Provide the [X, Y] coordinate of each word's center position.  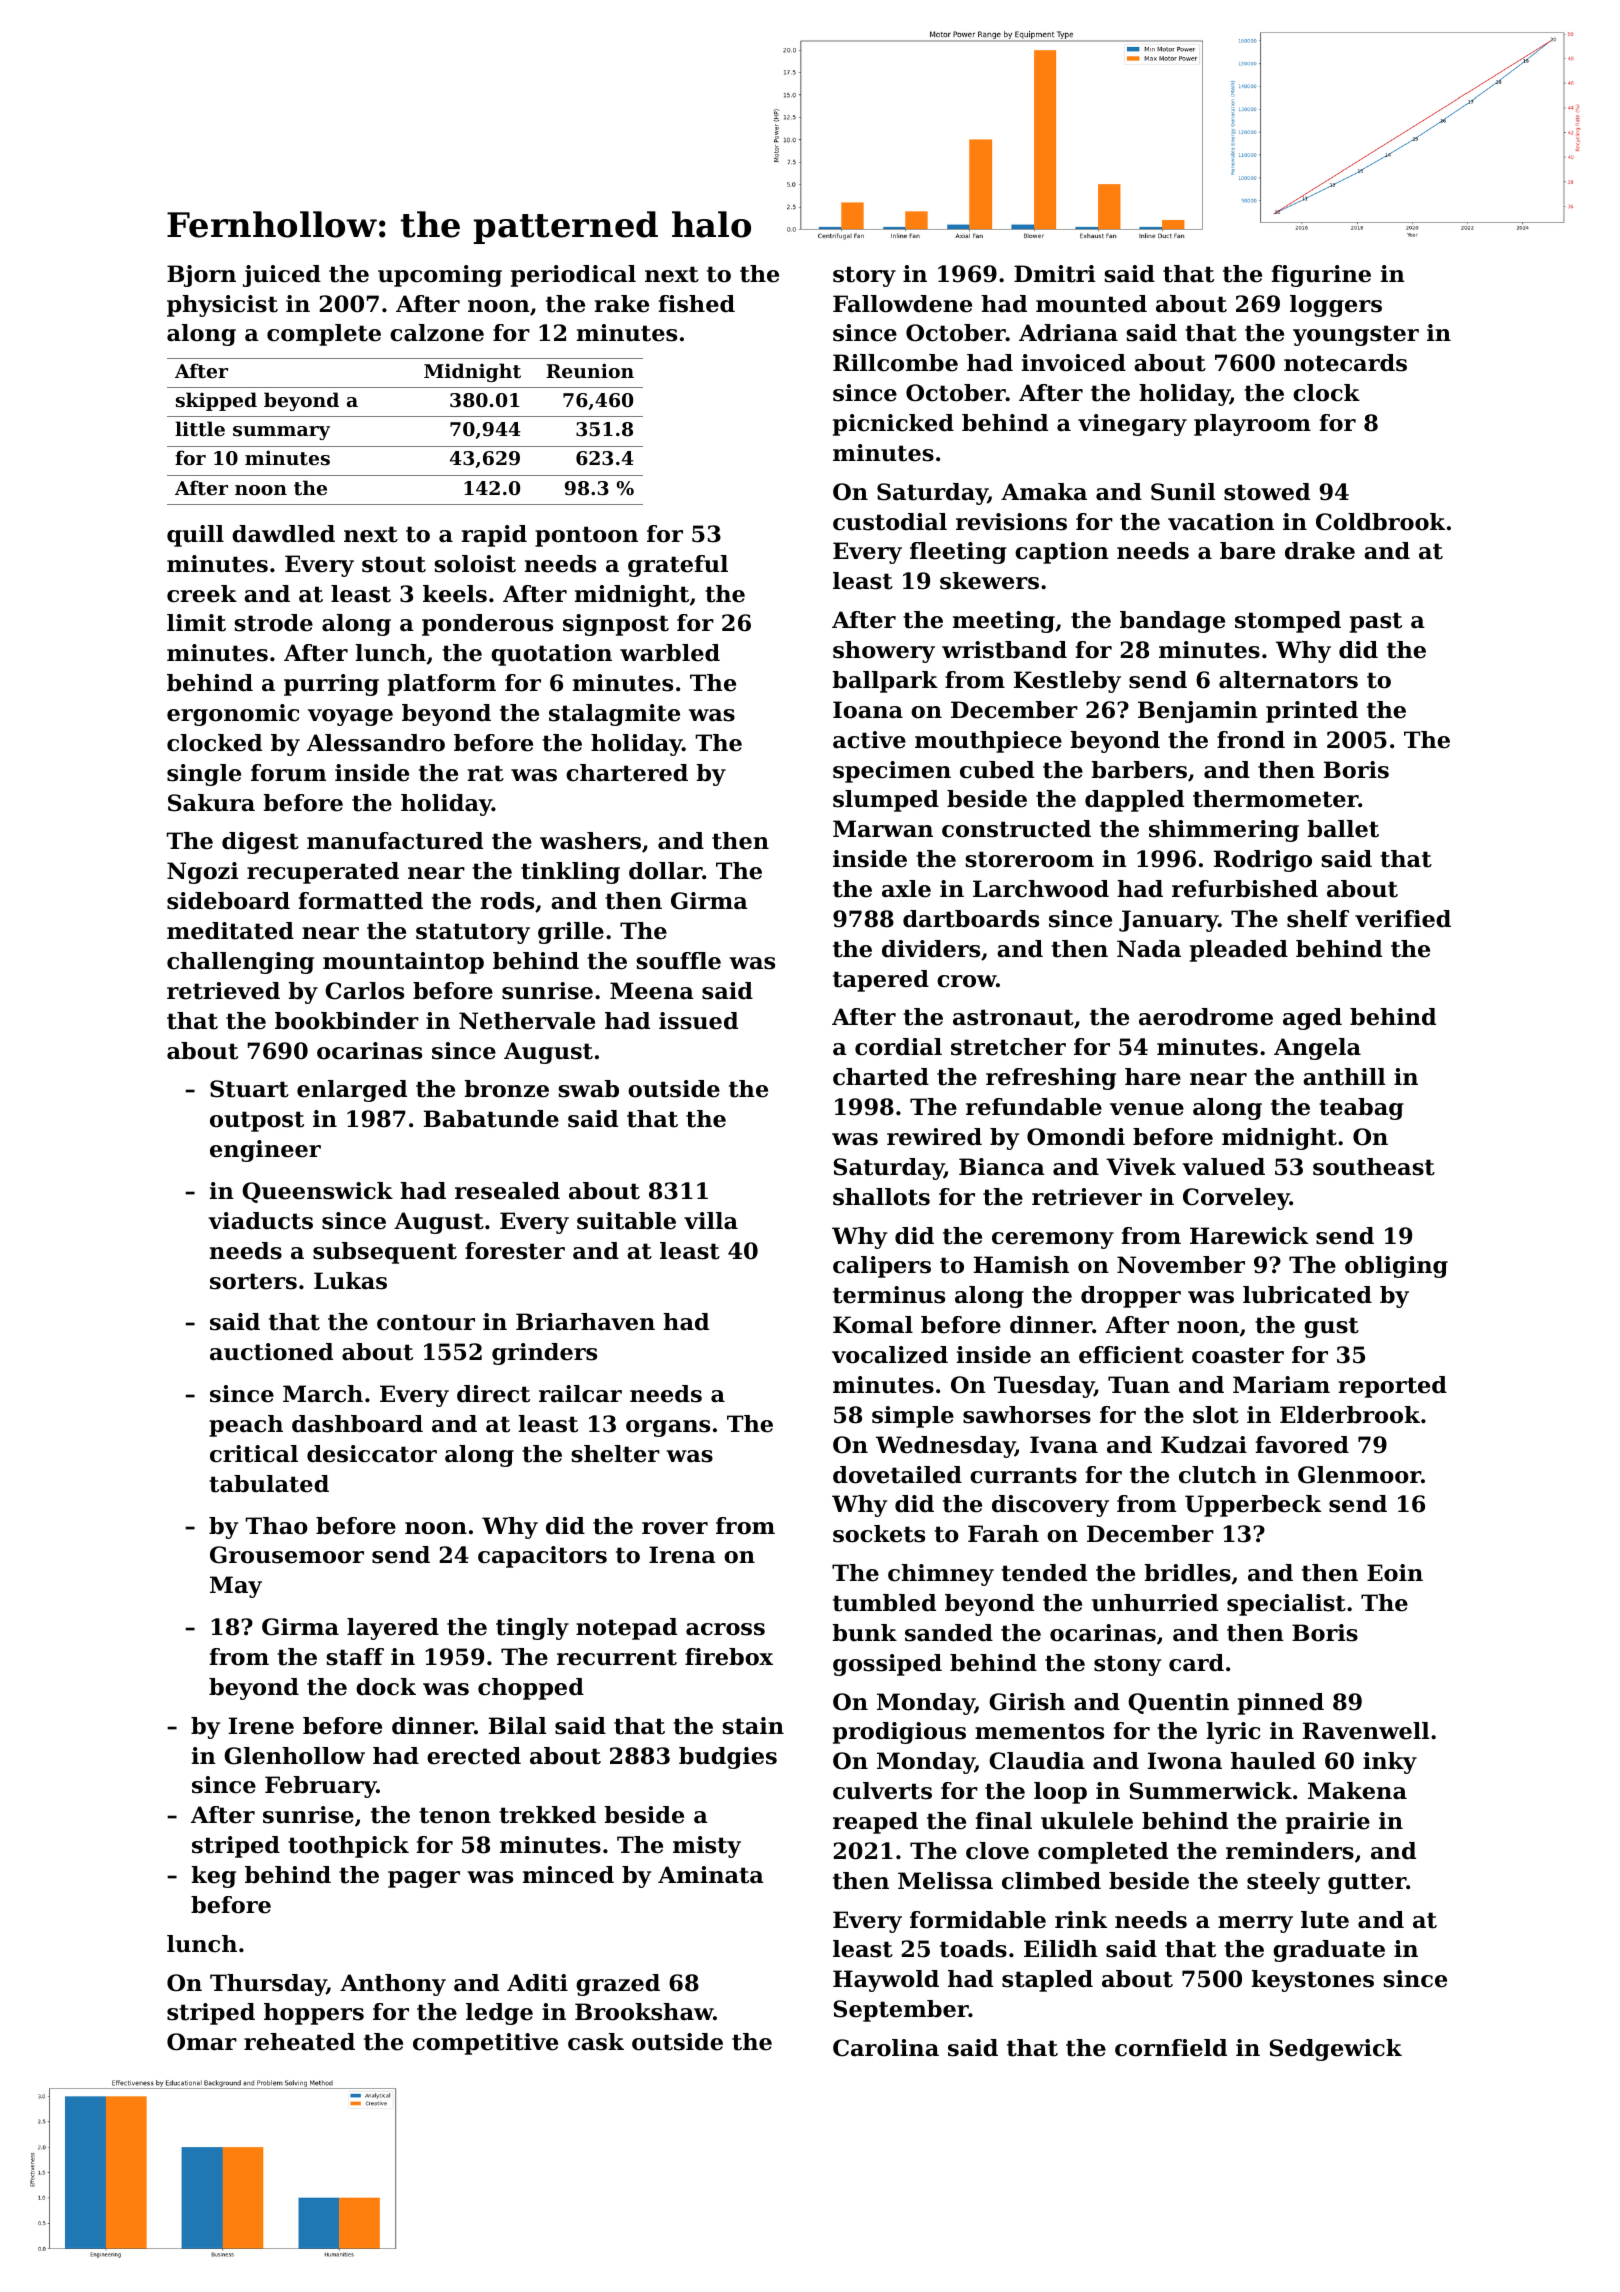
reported [1393, 1387]
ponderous [487, 625]
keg [214, 1877]
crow [967, 981]
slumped [886, 801]
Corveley [1236, 1199]
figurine [1321, 276]
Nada [1149, 949]
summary [281, 433]
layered [393, 1629]
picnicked [893, 425]
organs [668, 1428]
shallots [881, 1197]
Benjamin [1198, 712]
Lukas [350, 1281]
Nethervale [527, 1021]
